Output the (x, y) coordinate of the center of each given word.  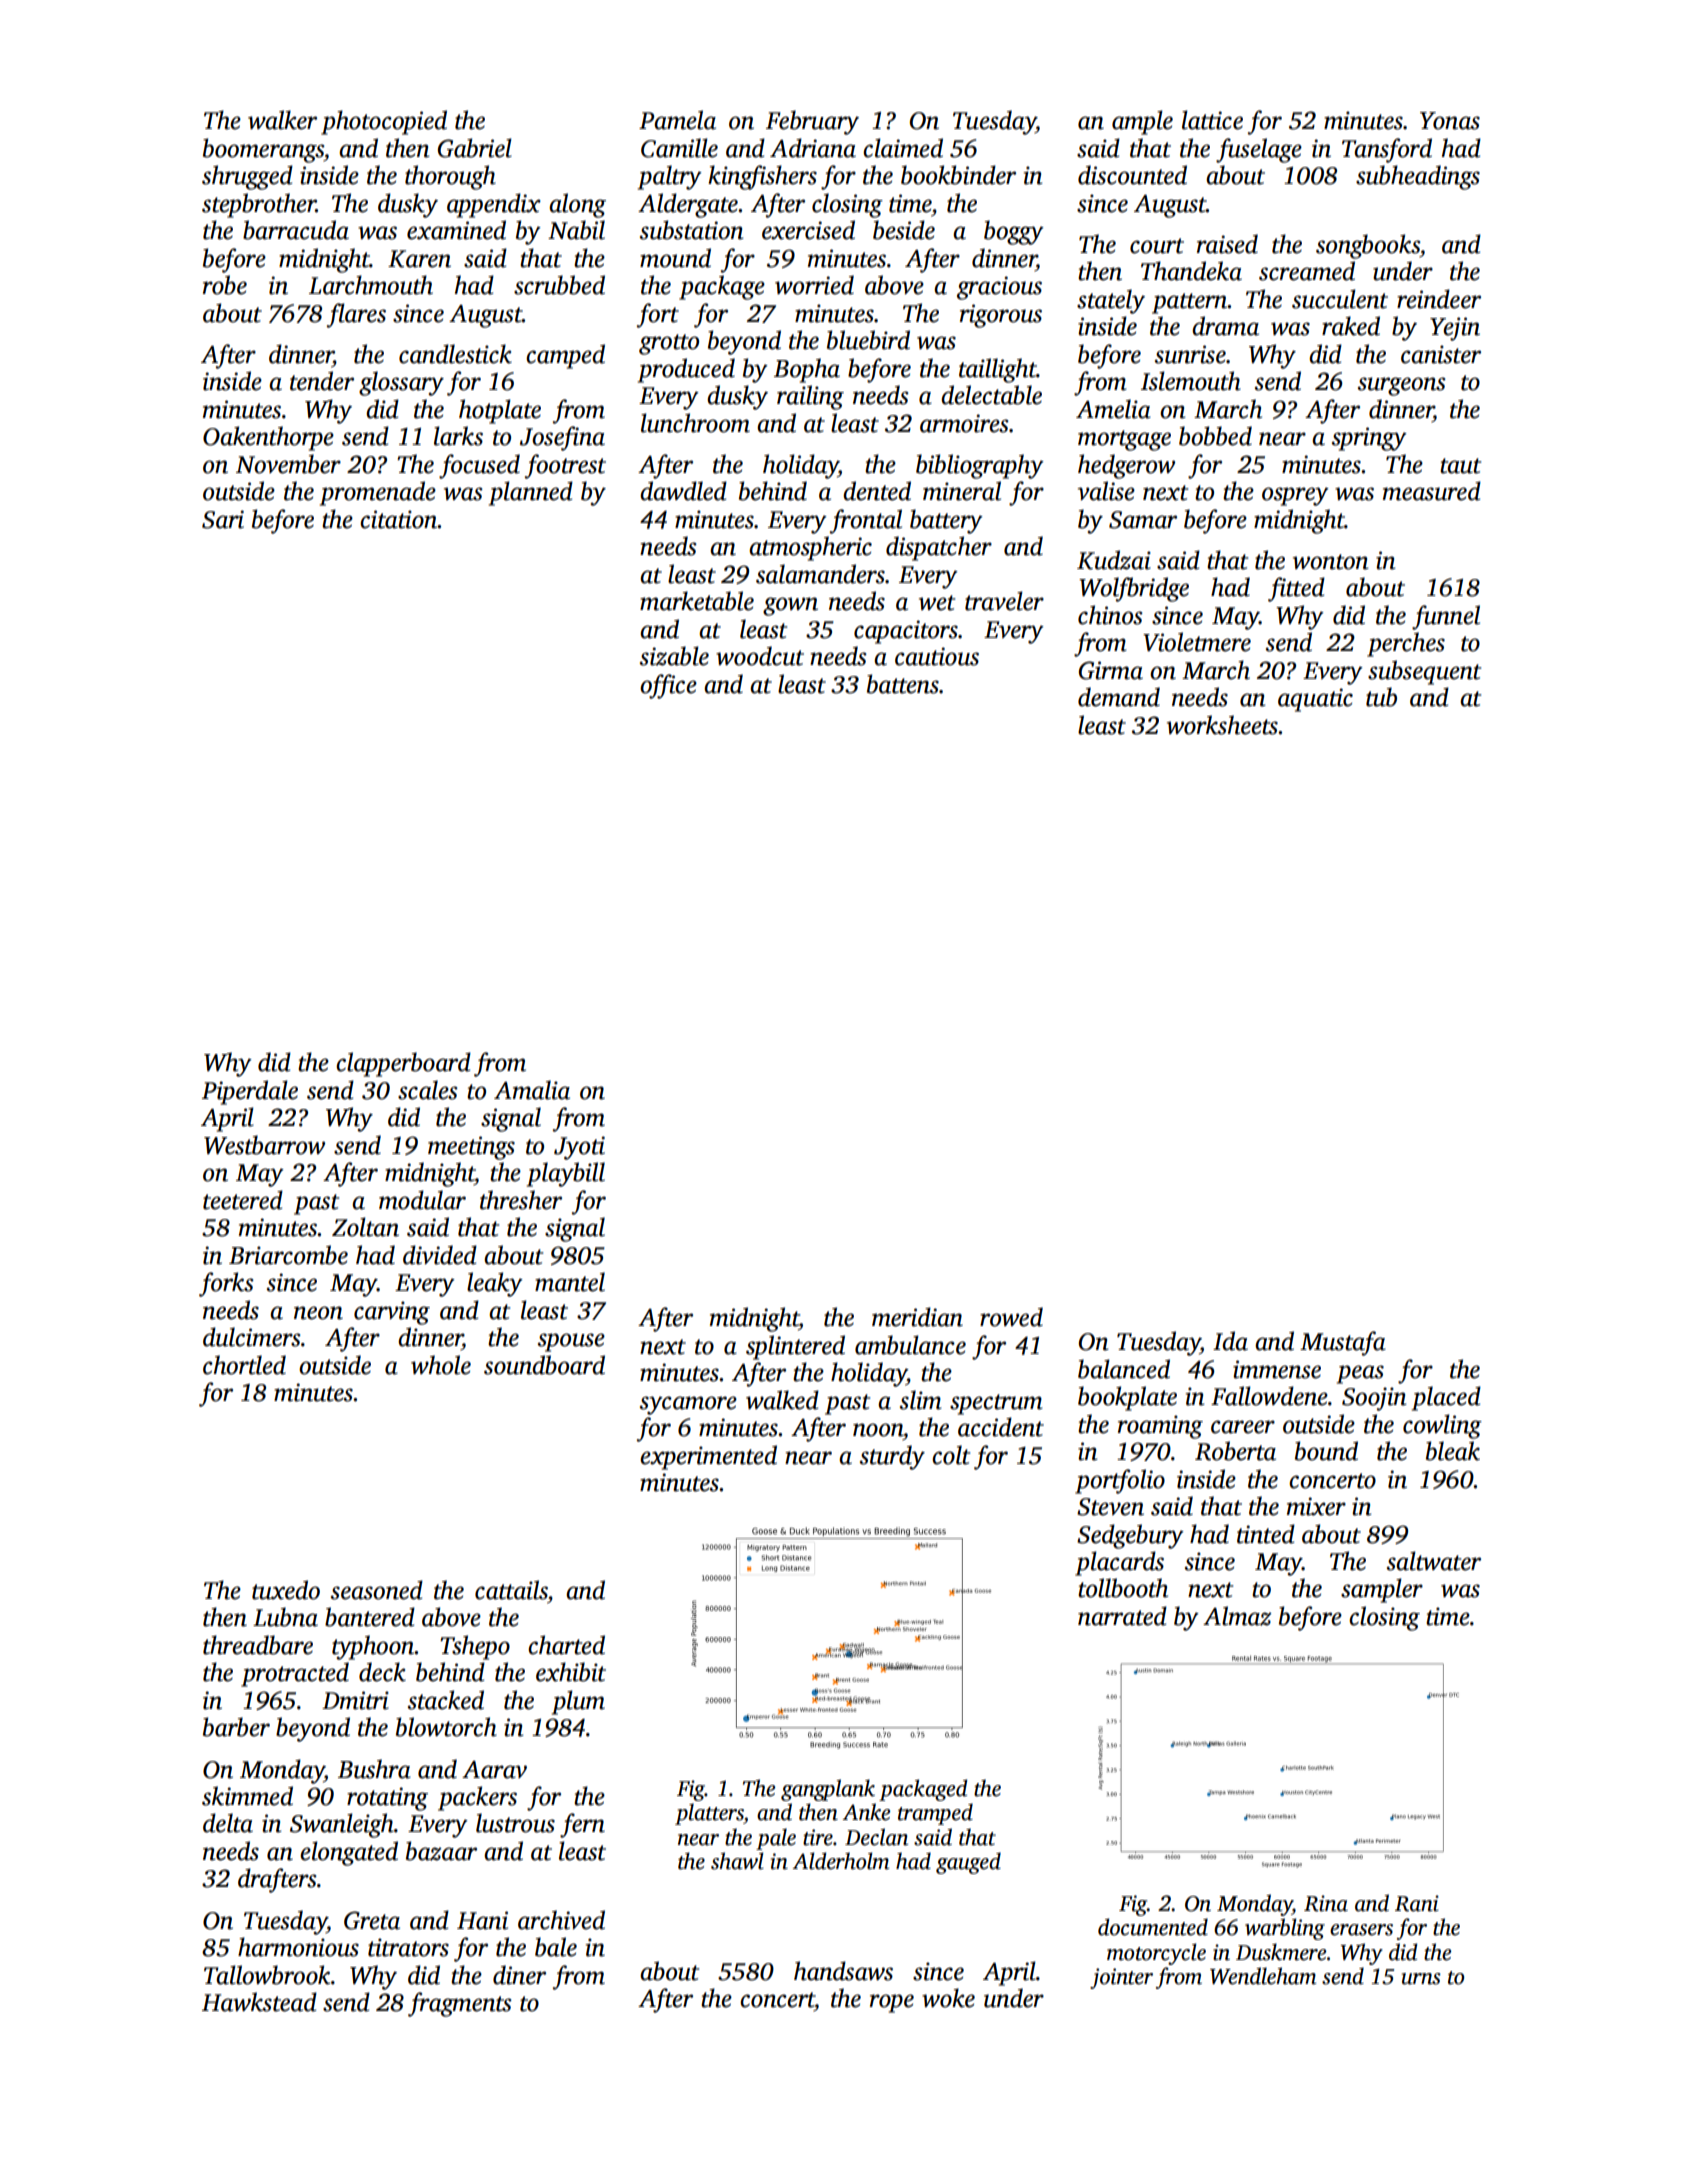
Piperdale (250, 1092)
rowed (1011, 1317)
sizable (674, 656)
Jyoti (579, 1148)
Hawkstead (259, 2002)
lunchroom (695, 423)
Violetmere (1197, 642)
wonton (1331, 562)
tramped (935, 1814)
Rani (1417, 1903)
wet (937, 603)
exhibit (571, 1672)
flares (356, 315)
